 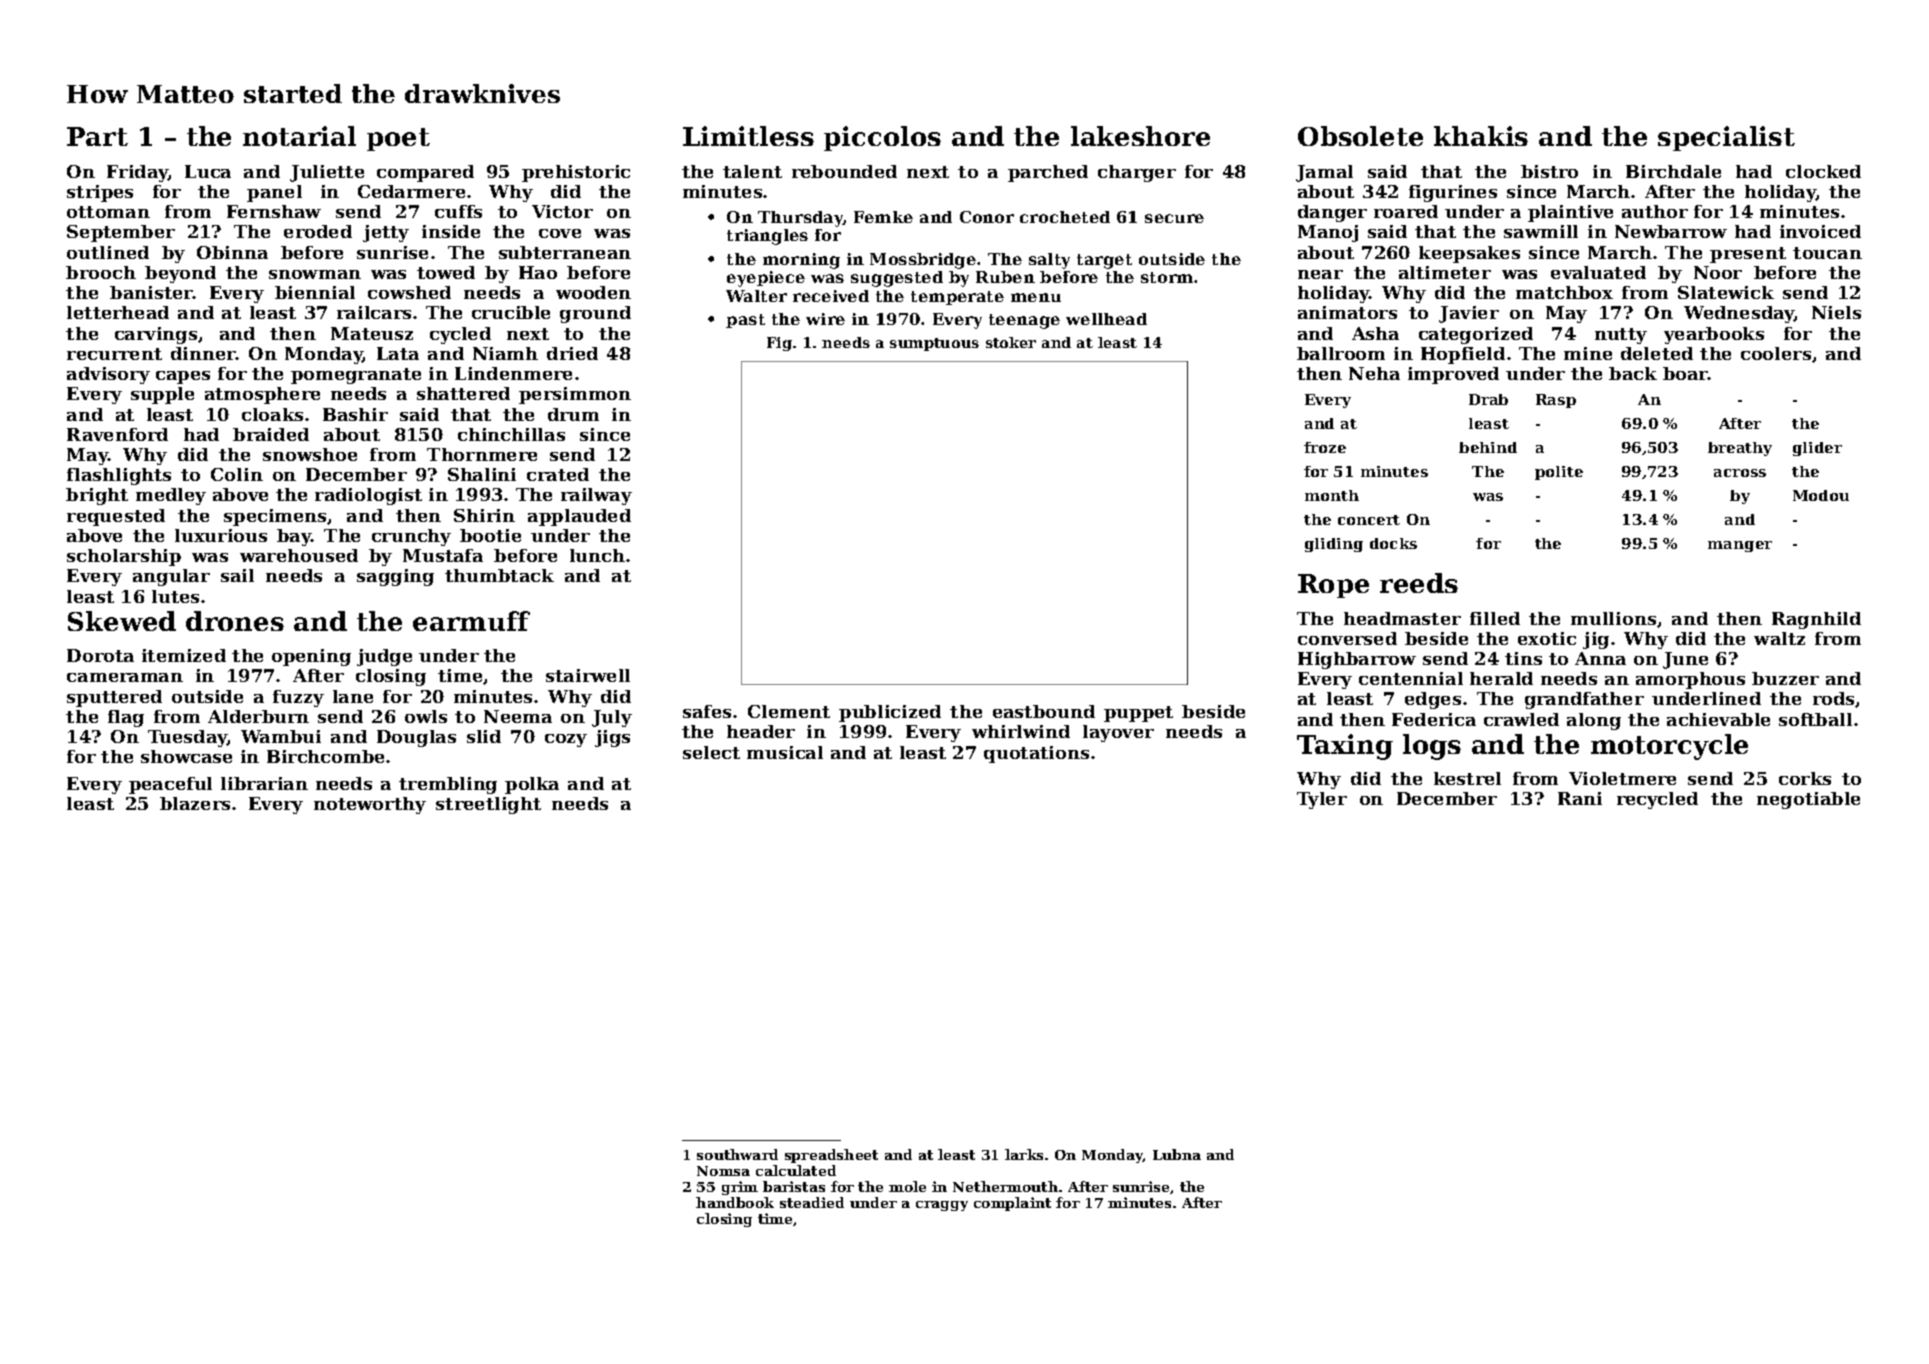 I want to click on achievable, so click(x=1718, y=719).
